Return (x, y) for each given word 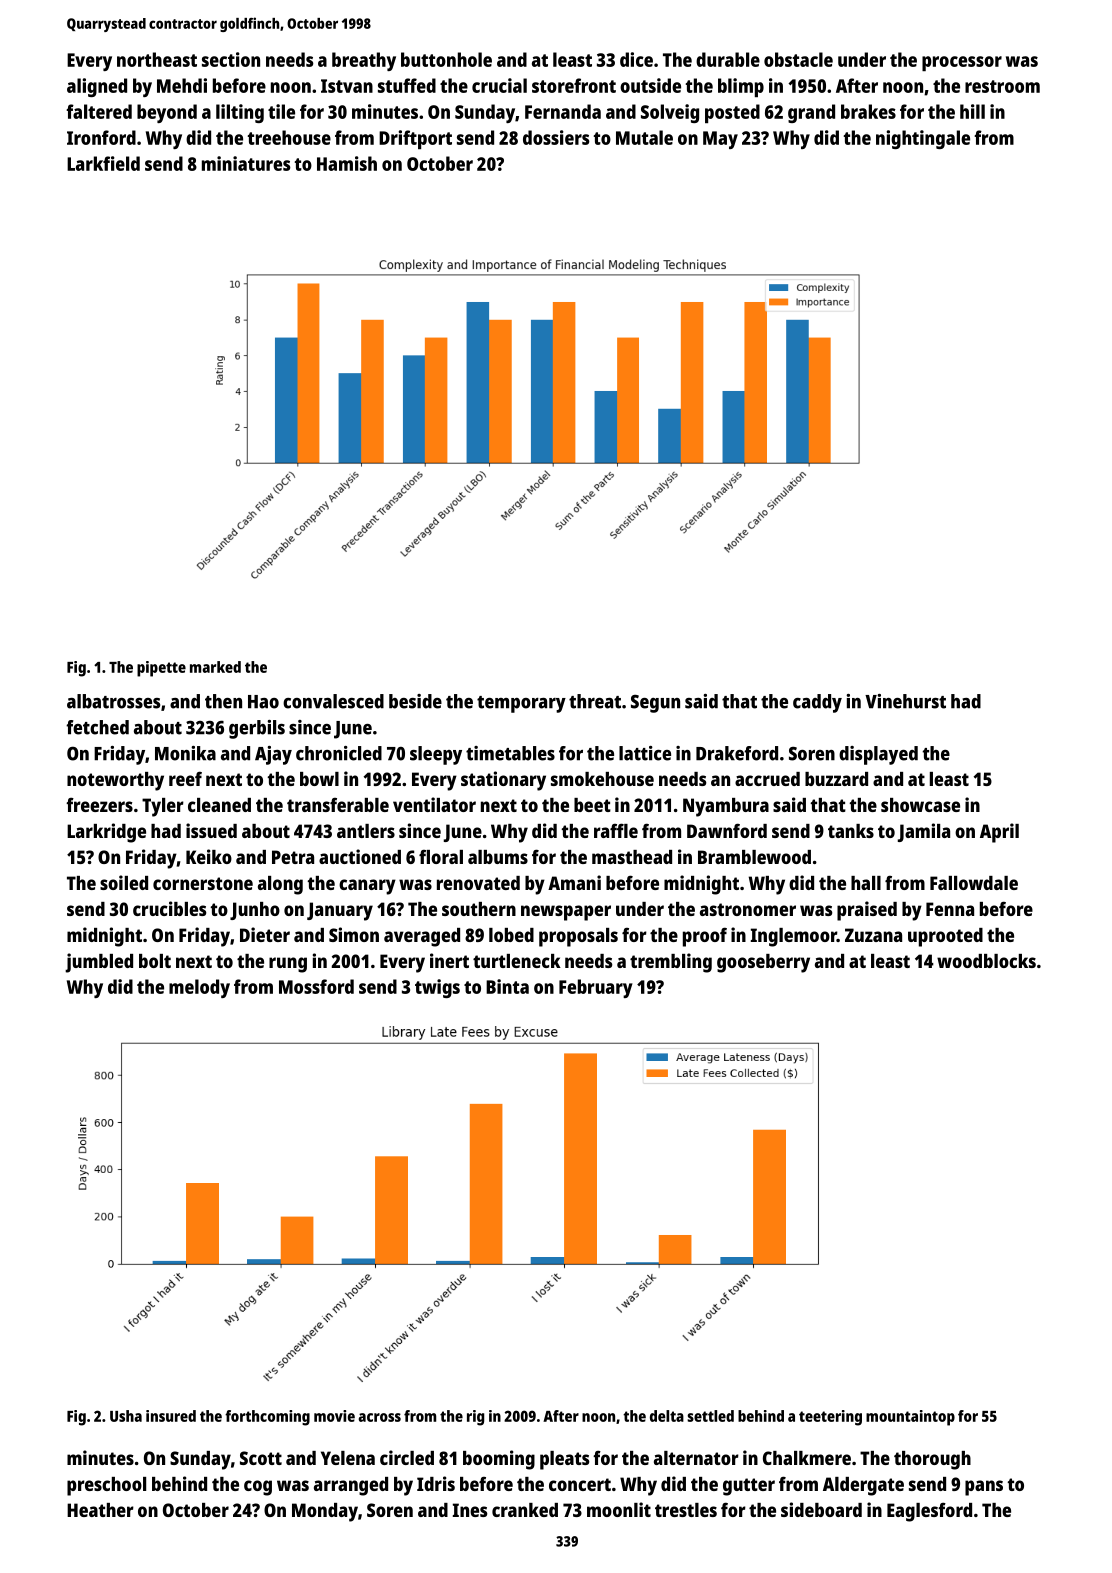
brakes (868, 111)
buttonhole (446, 59)
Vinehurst (905, 701)
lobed (511, 935)
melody (199, 988)
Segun (655, 704)
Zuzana (873, 935)
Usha (126, 1416)
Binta (507, 986)
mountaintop (910, 1418)
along (280, 885)
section (231, 59)
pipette (161, 669)
